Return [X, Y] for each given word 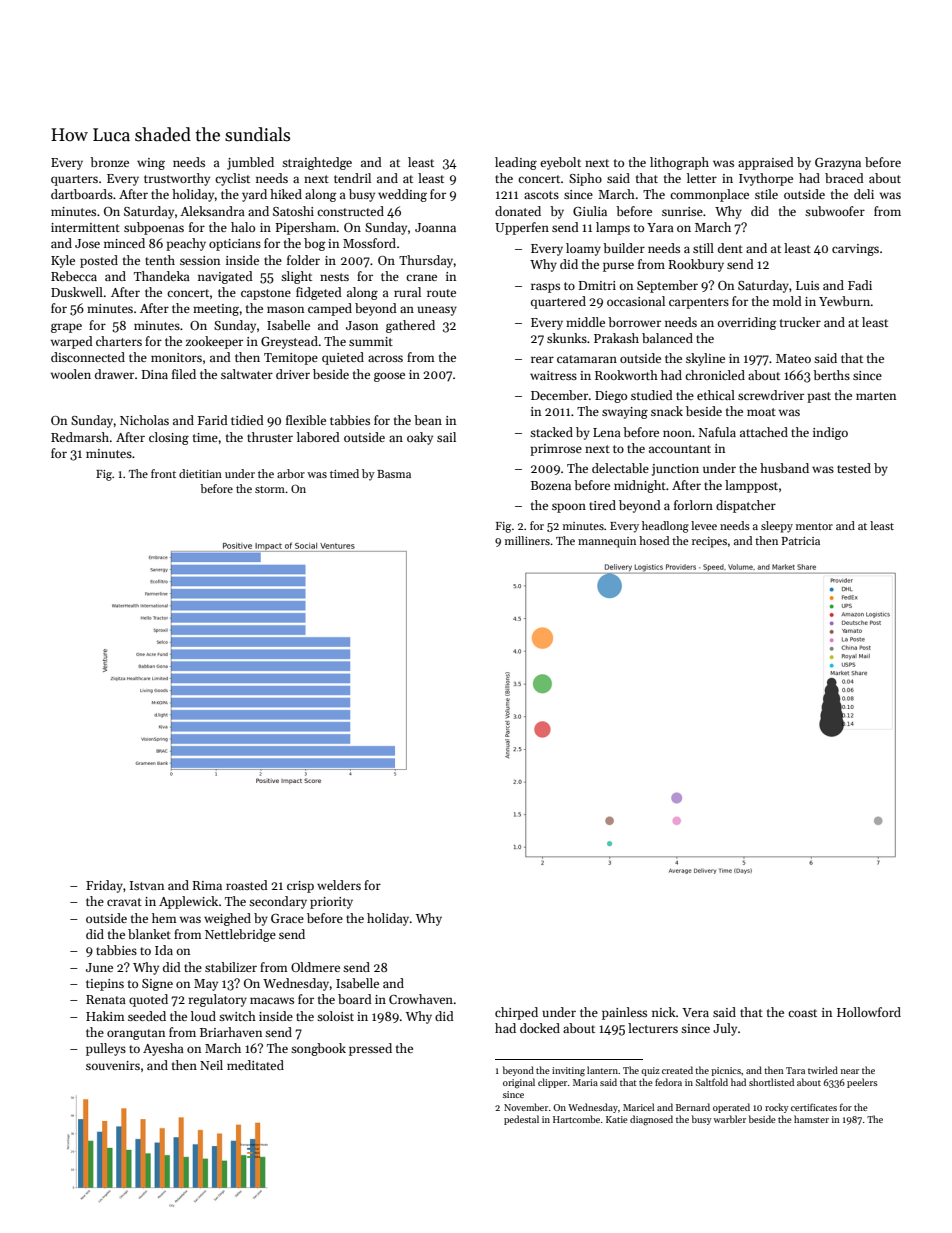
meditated [255, 1065]
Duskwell [77, 292]
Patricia [801, 541]
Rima [207, 885]
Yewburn [845, 301]
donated [518, 211]
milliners [527, 540]
